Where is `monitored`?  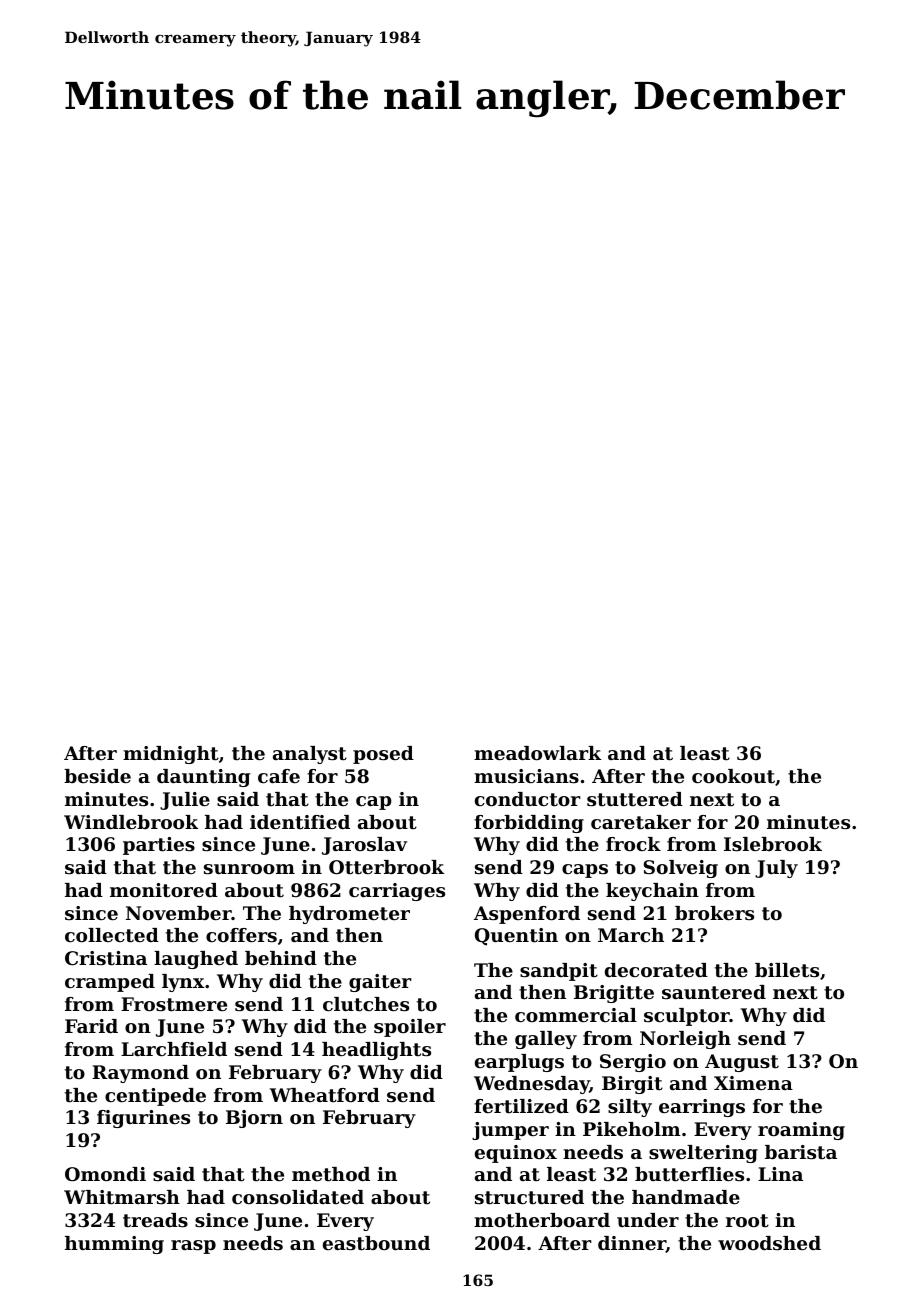 monitored is located at coordinates (164, 890).
